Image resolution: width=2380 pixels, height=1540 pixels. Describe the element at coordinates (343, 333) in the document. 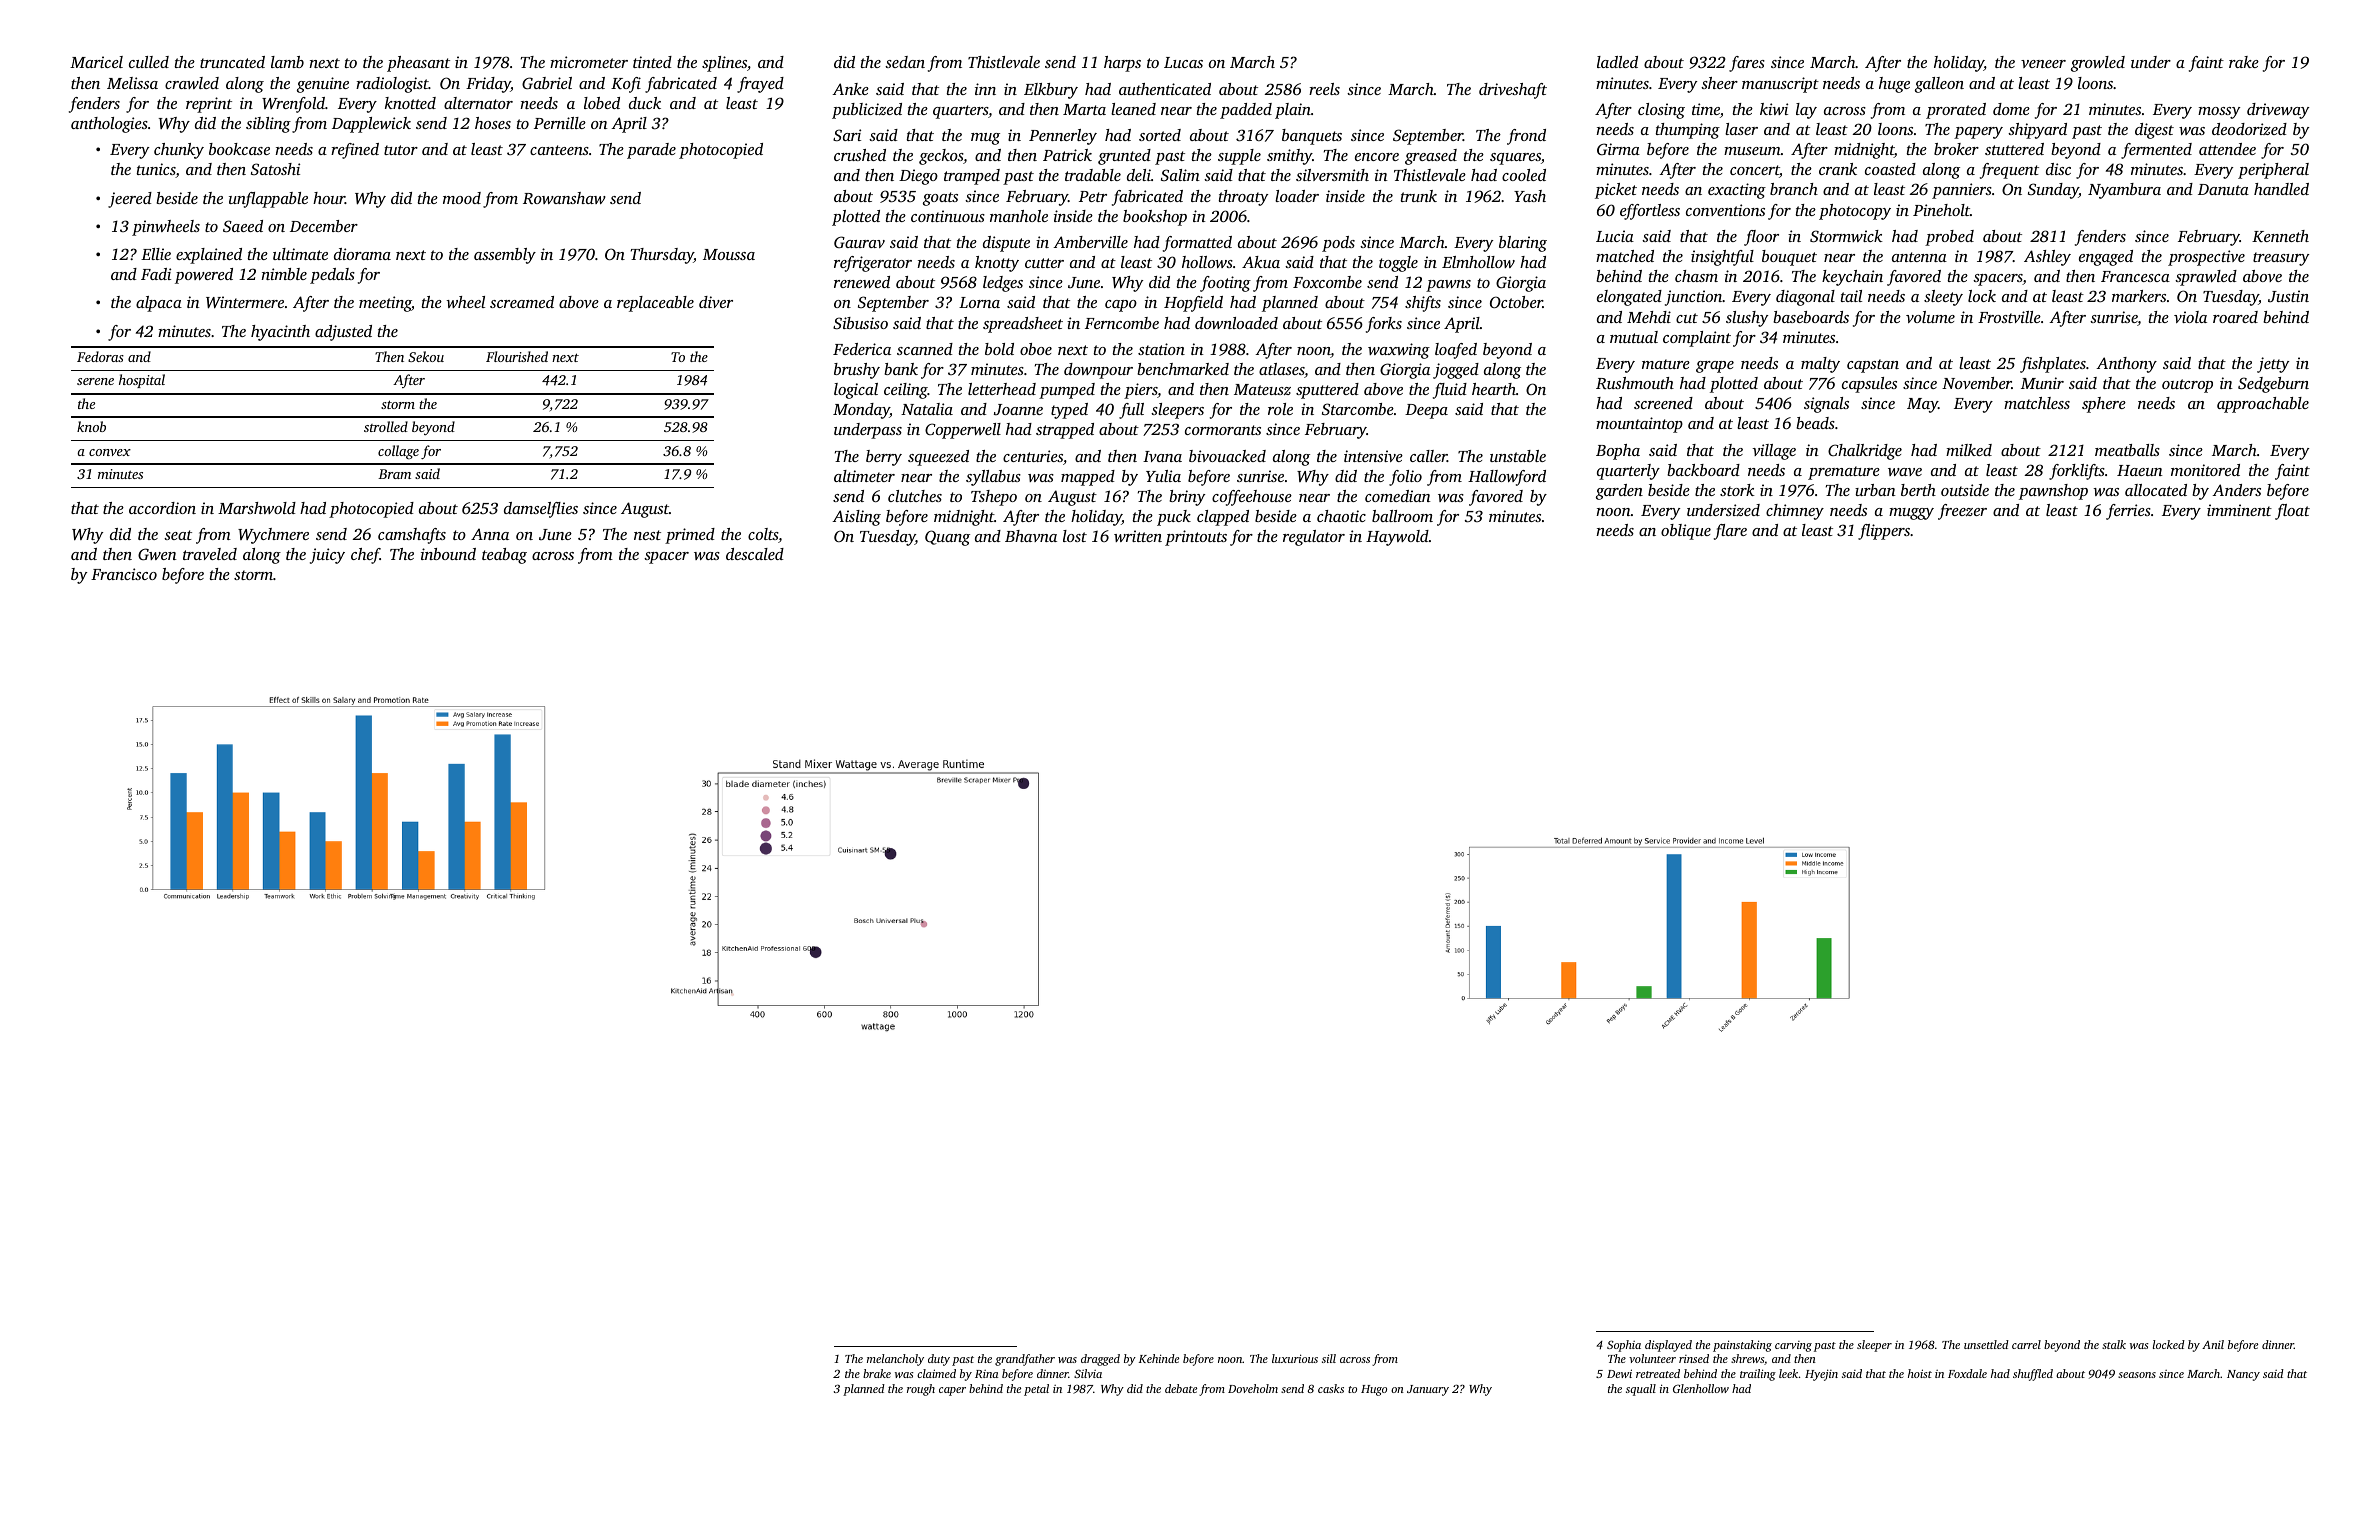

I see `adjusted` at that location.
